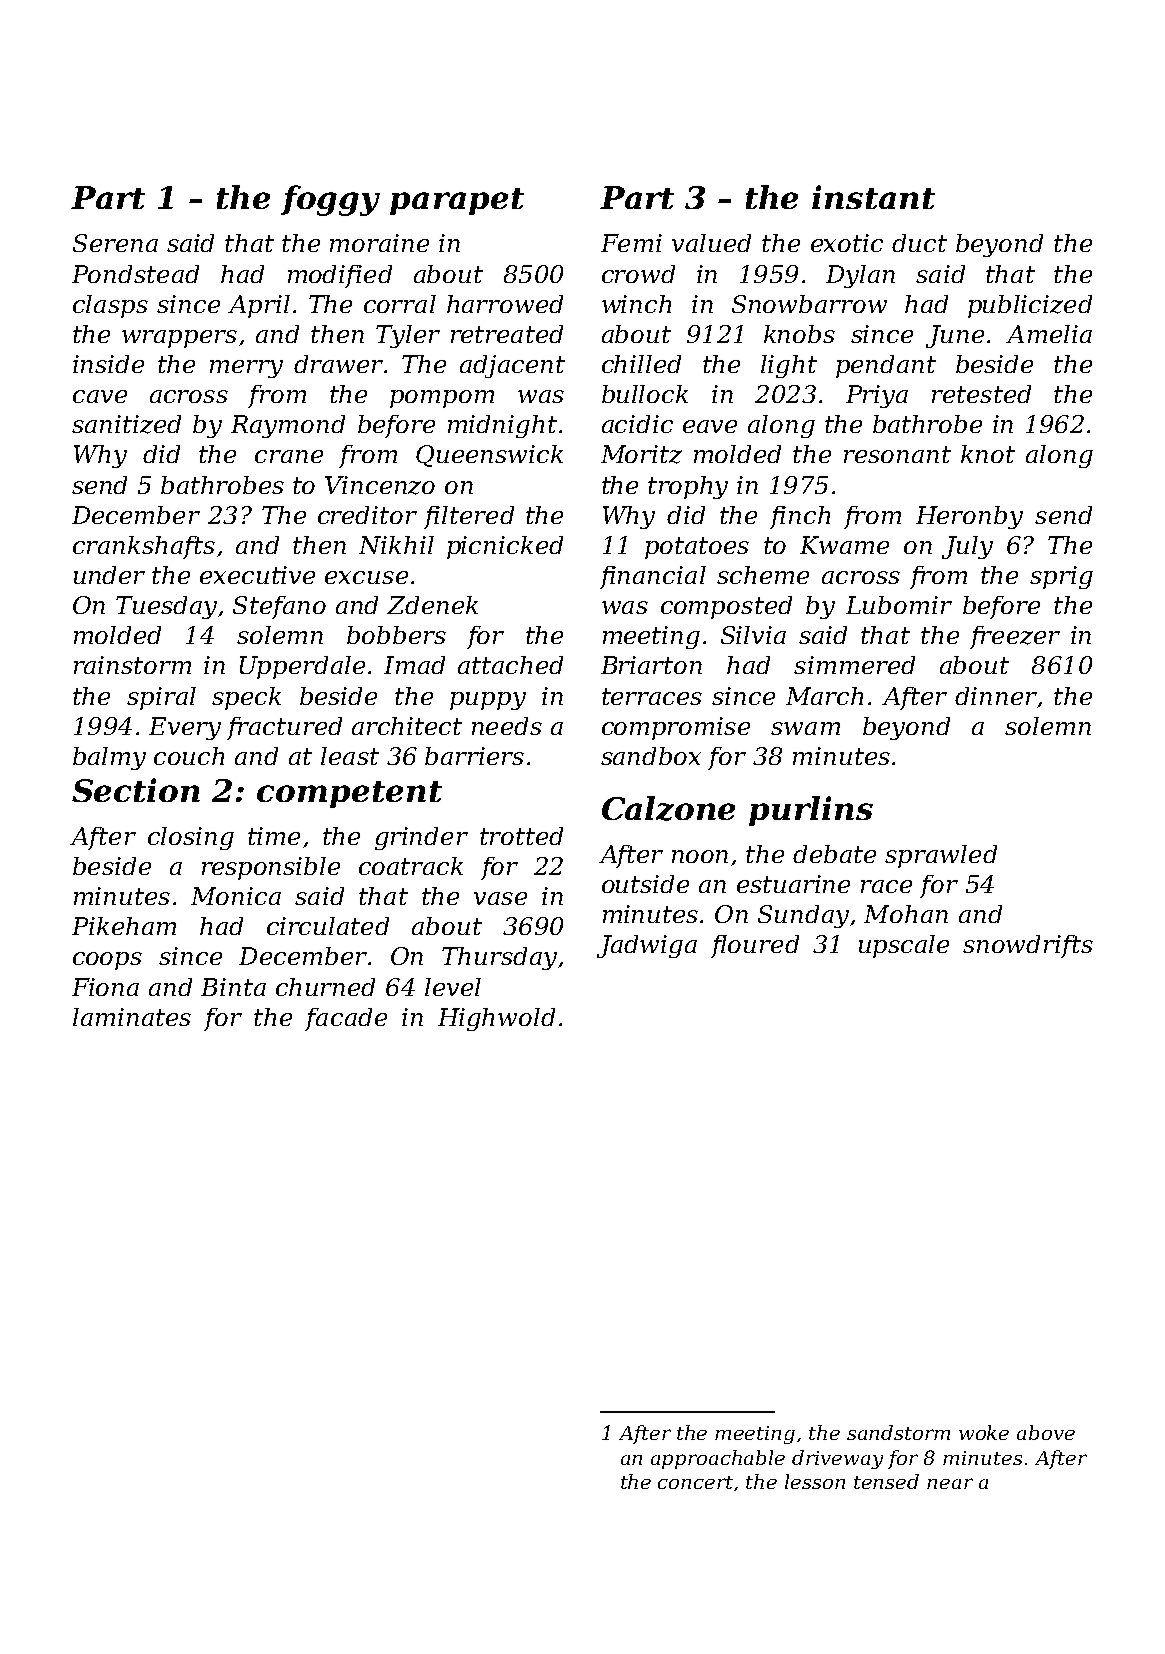 This image has height=1654, width=1165. What do you see at coordinates (651, 756) in the image?
I see `sandbox` at bounding box center [651, 756].
